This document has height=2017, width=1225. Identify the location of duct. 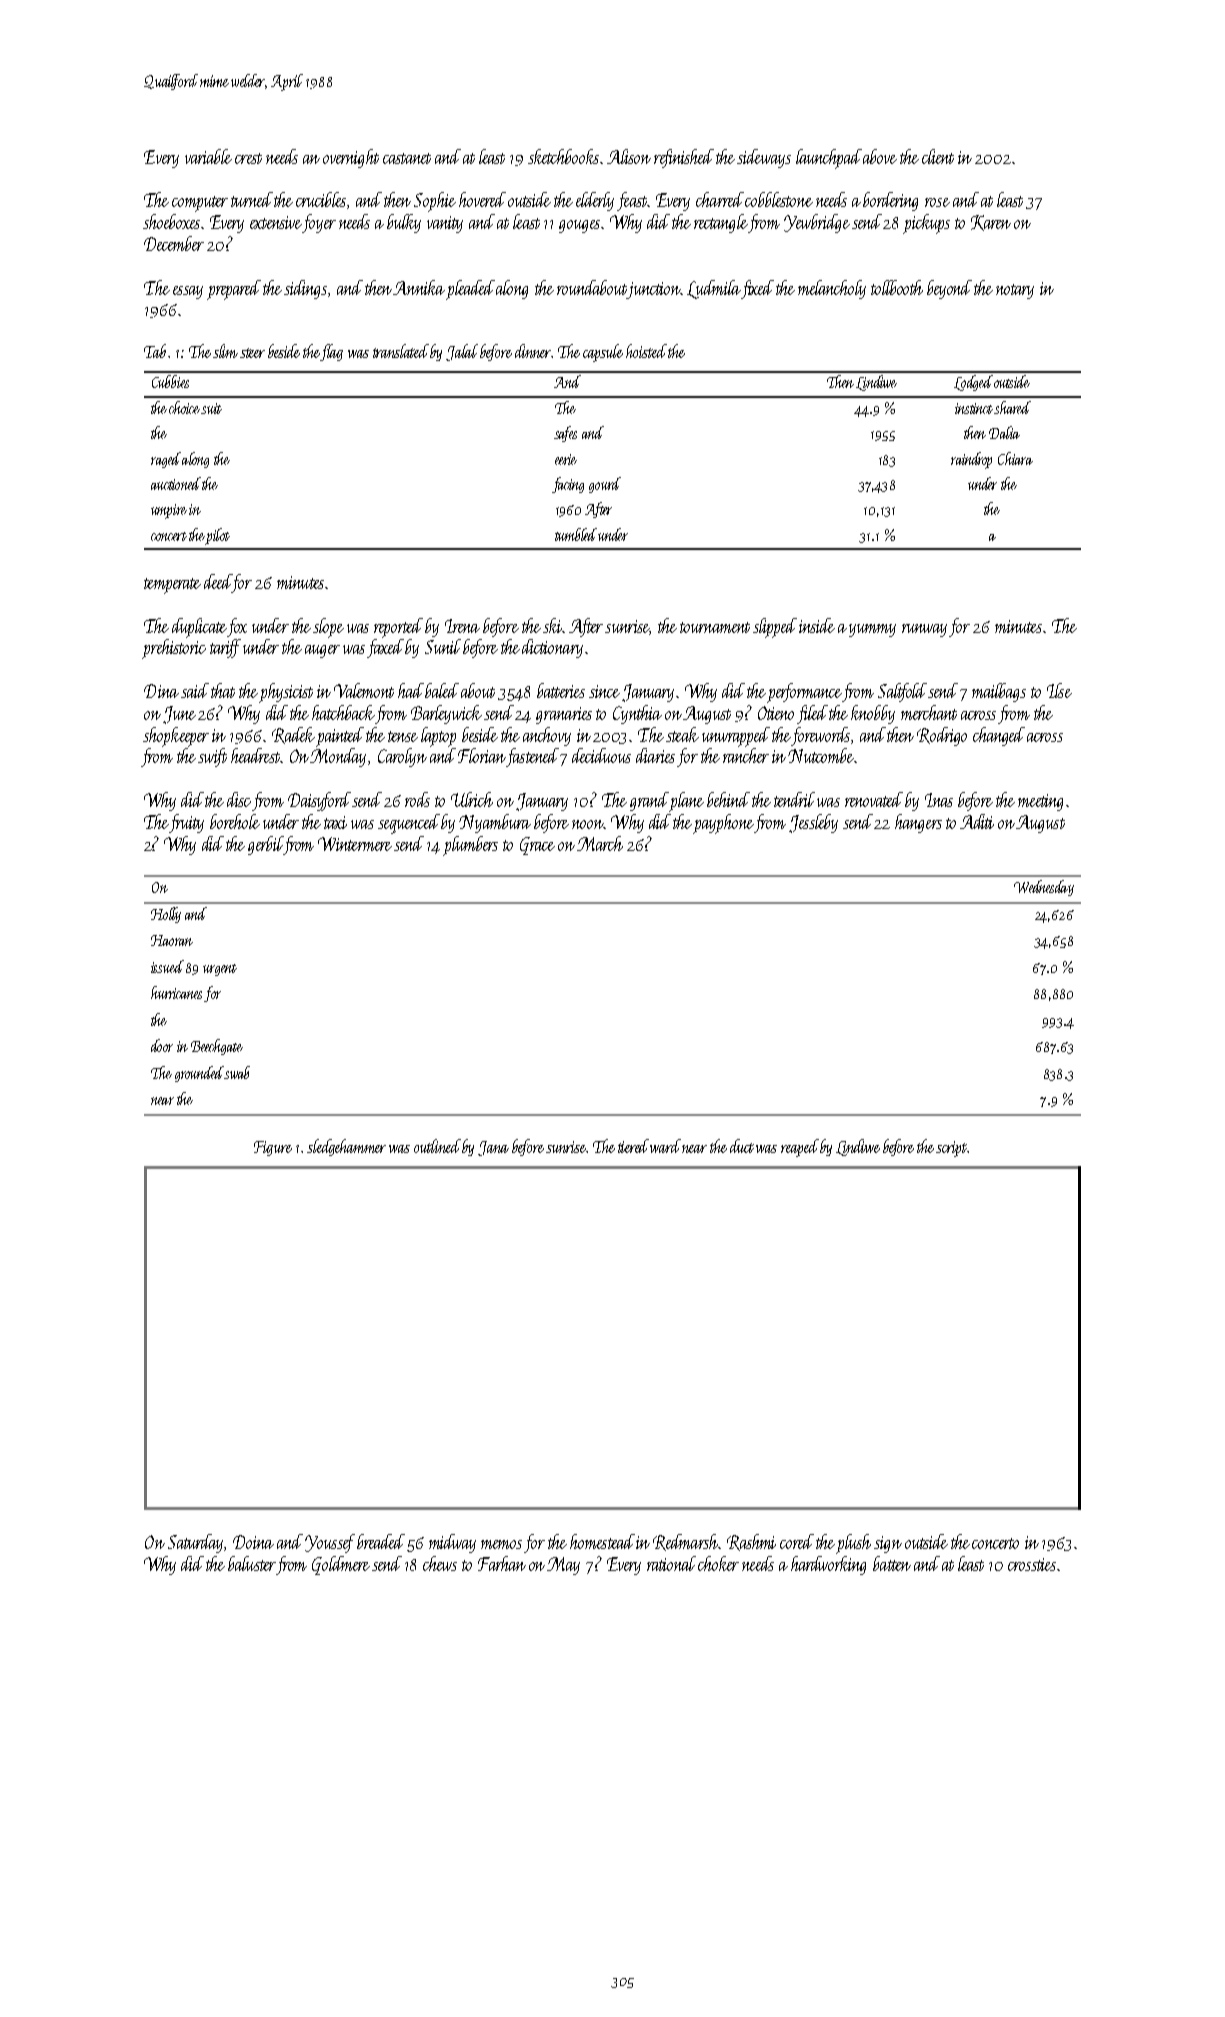
(742, 1146).
